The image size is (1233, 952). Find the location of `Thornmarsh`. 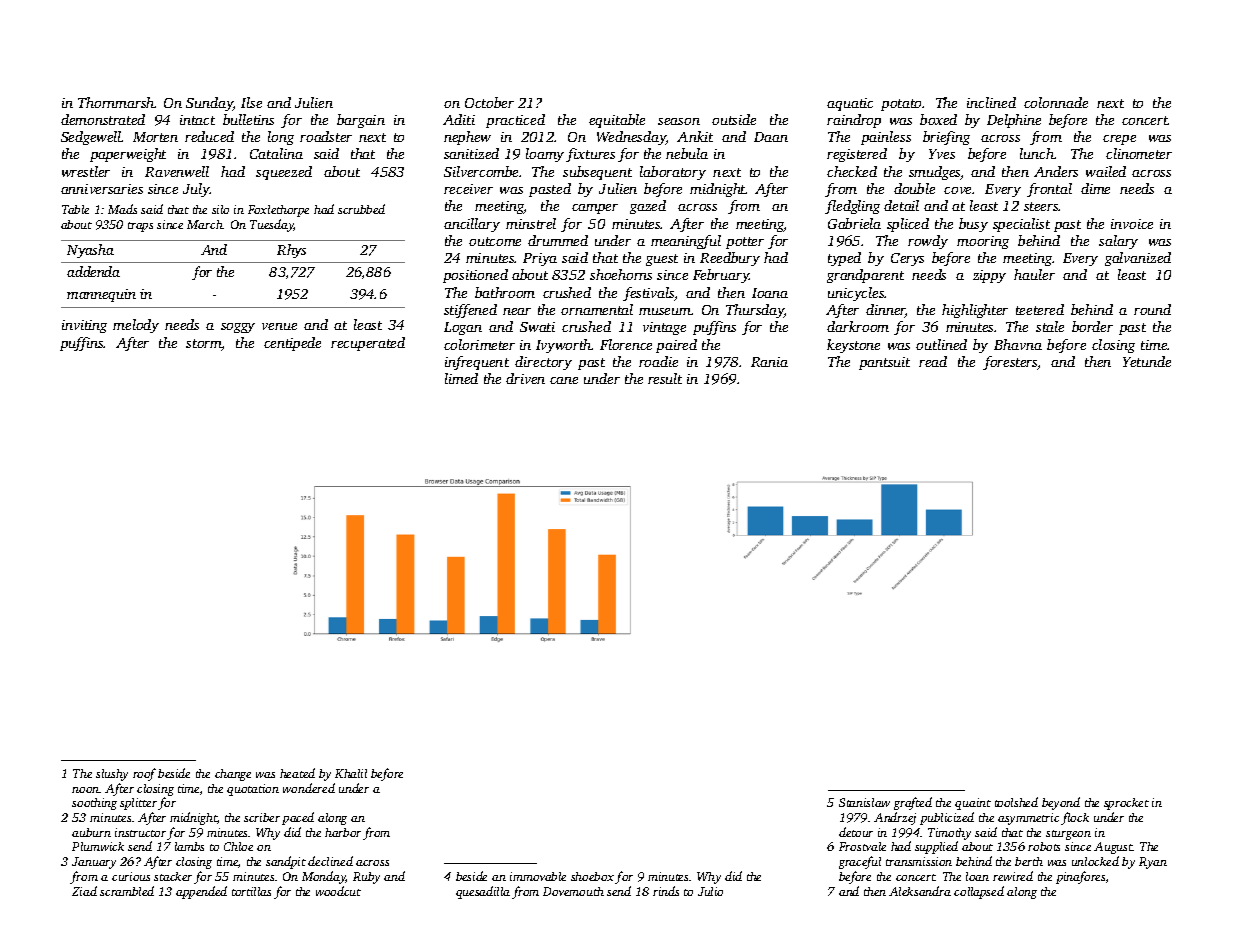

Thornmarsh is located at coordinates (116, 102).
